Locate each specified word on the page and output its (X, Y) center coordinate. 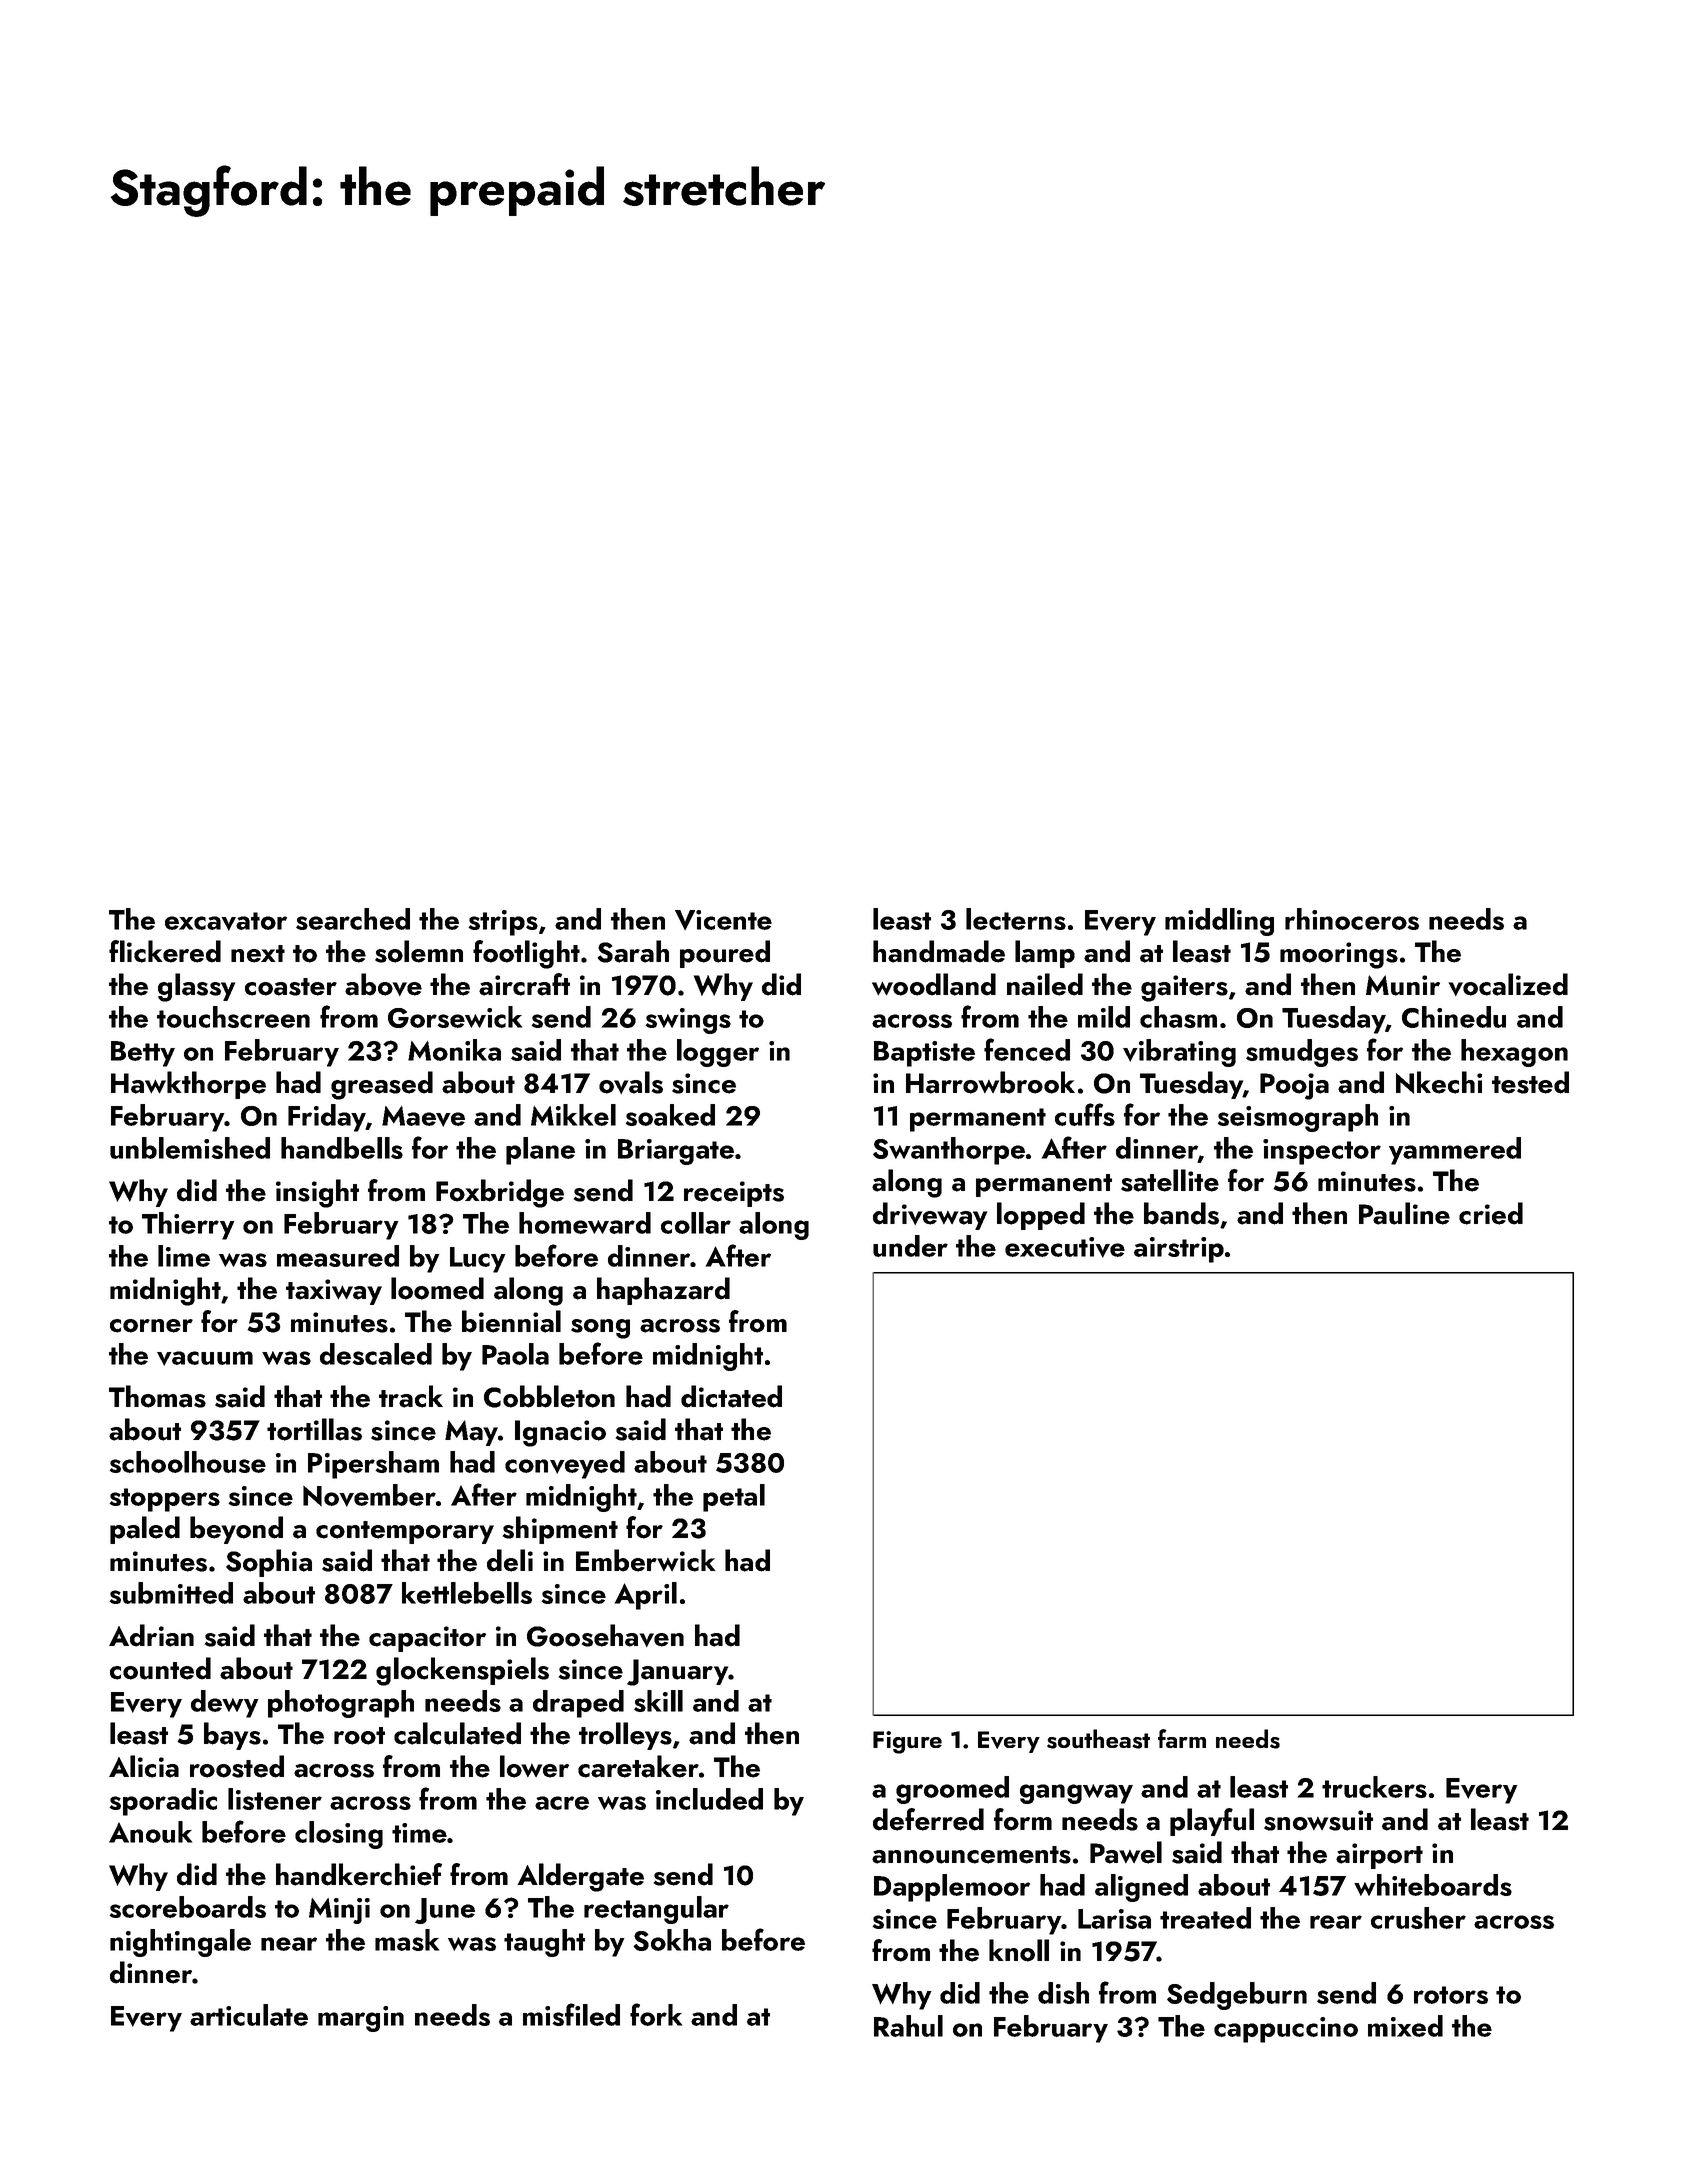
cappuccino (1286, 2030)
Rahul (908, 2026)
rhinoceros (1352, 919)
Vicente (723, 920)
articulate (249, 2015)
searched (353, 919)
